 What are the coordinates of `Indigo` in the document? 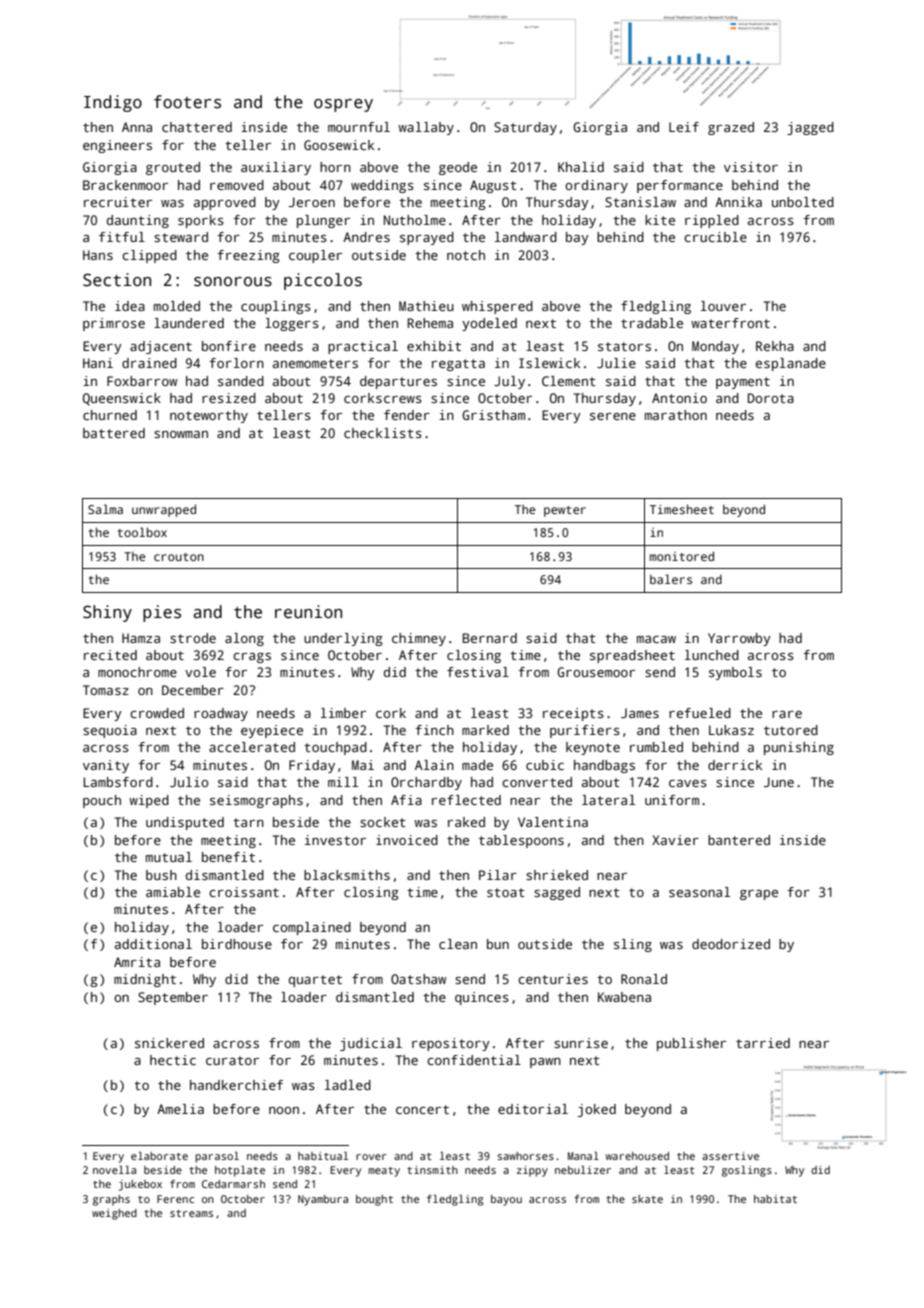 It's located at (113, 103).
